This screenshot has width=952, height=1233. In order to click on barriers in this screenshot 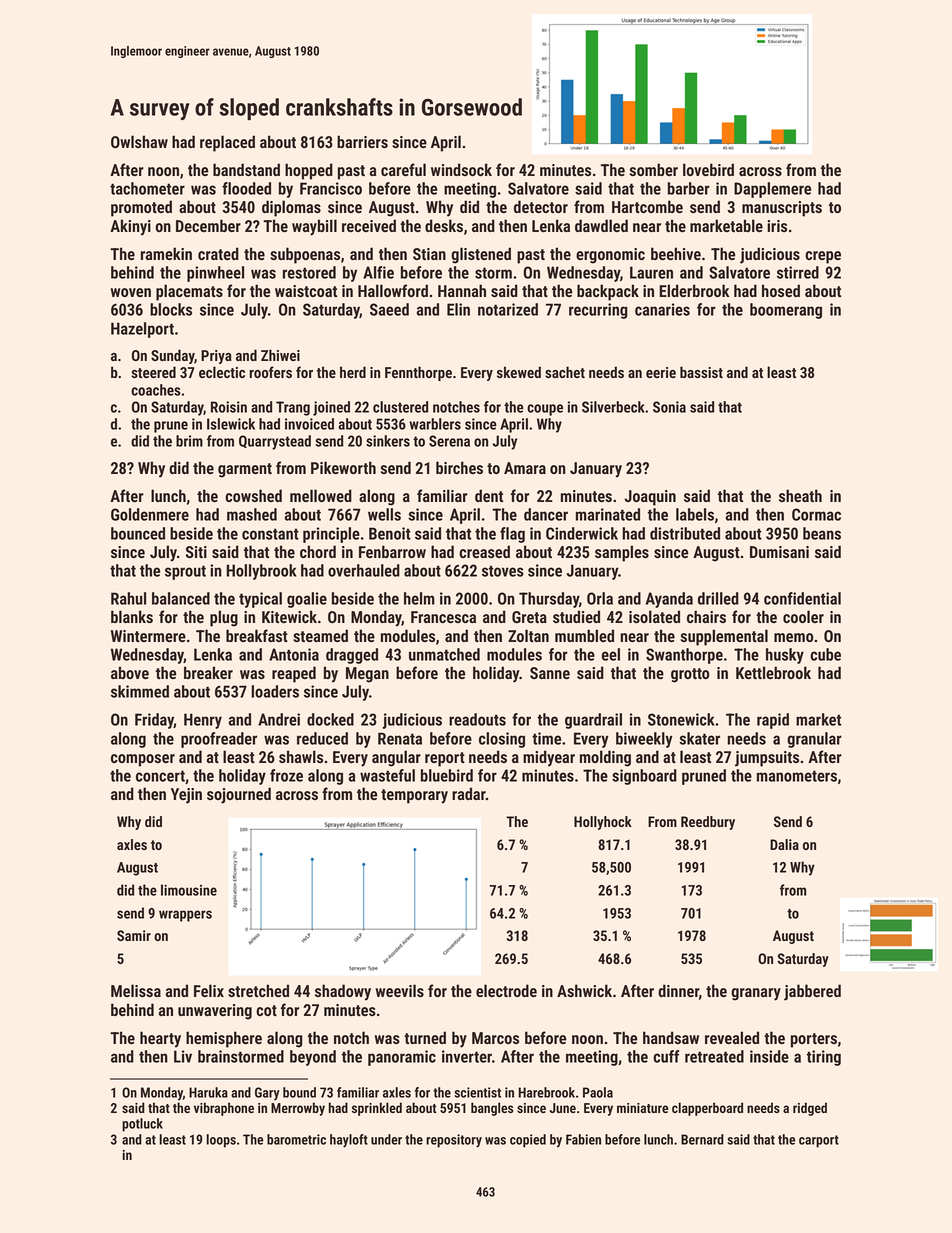, I will do `click(362, 141)`.
